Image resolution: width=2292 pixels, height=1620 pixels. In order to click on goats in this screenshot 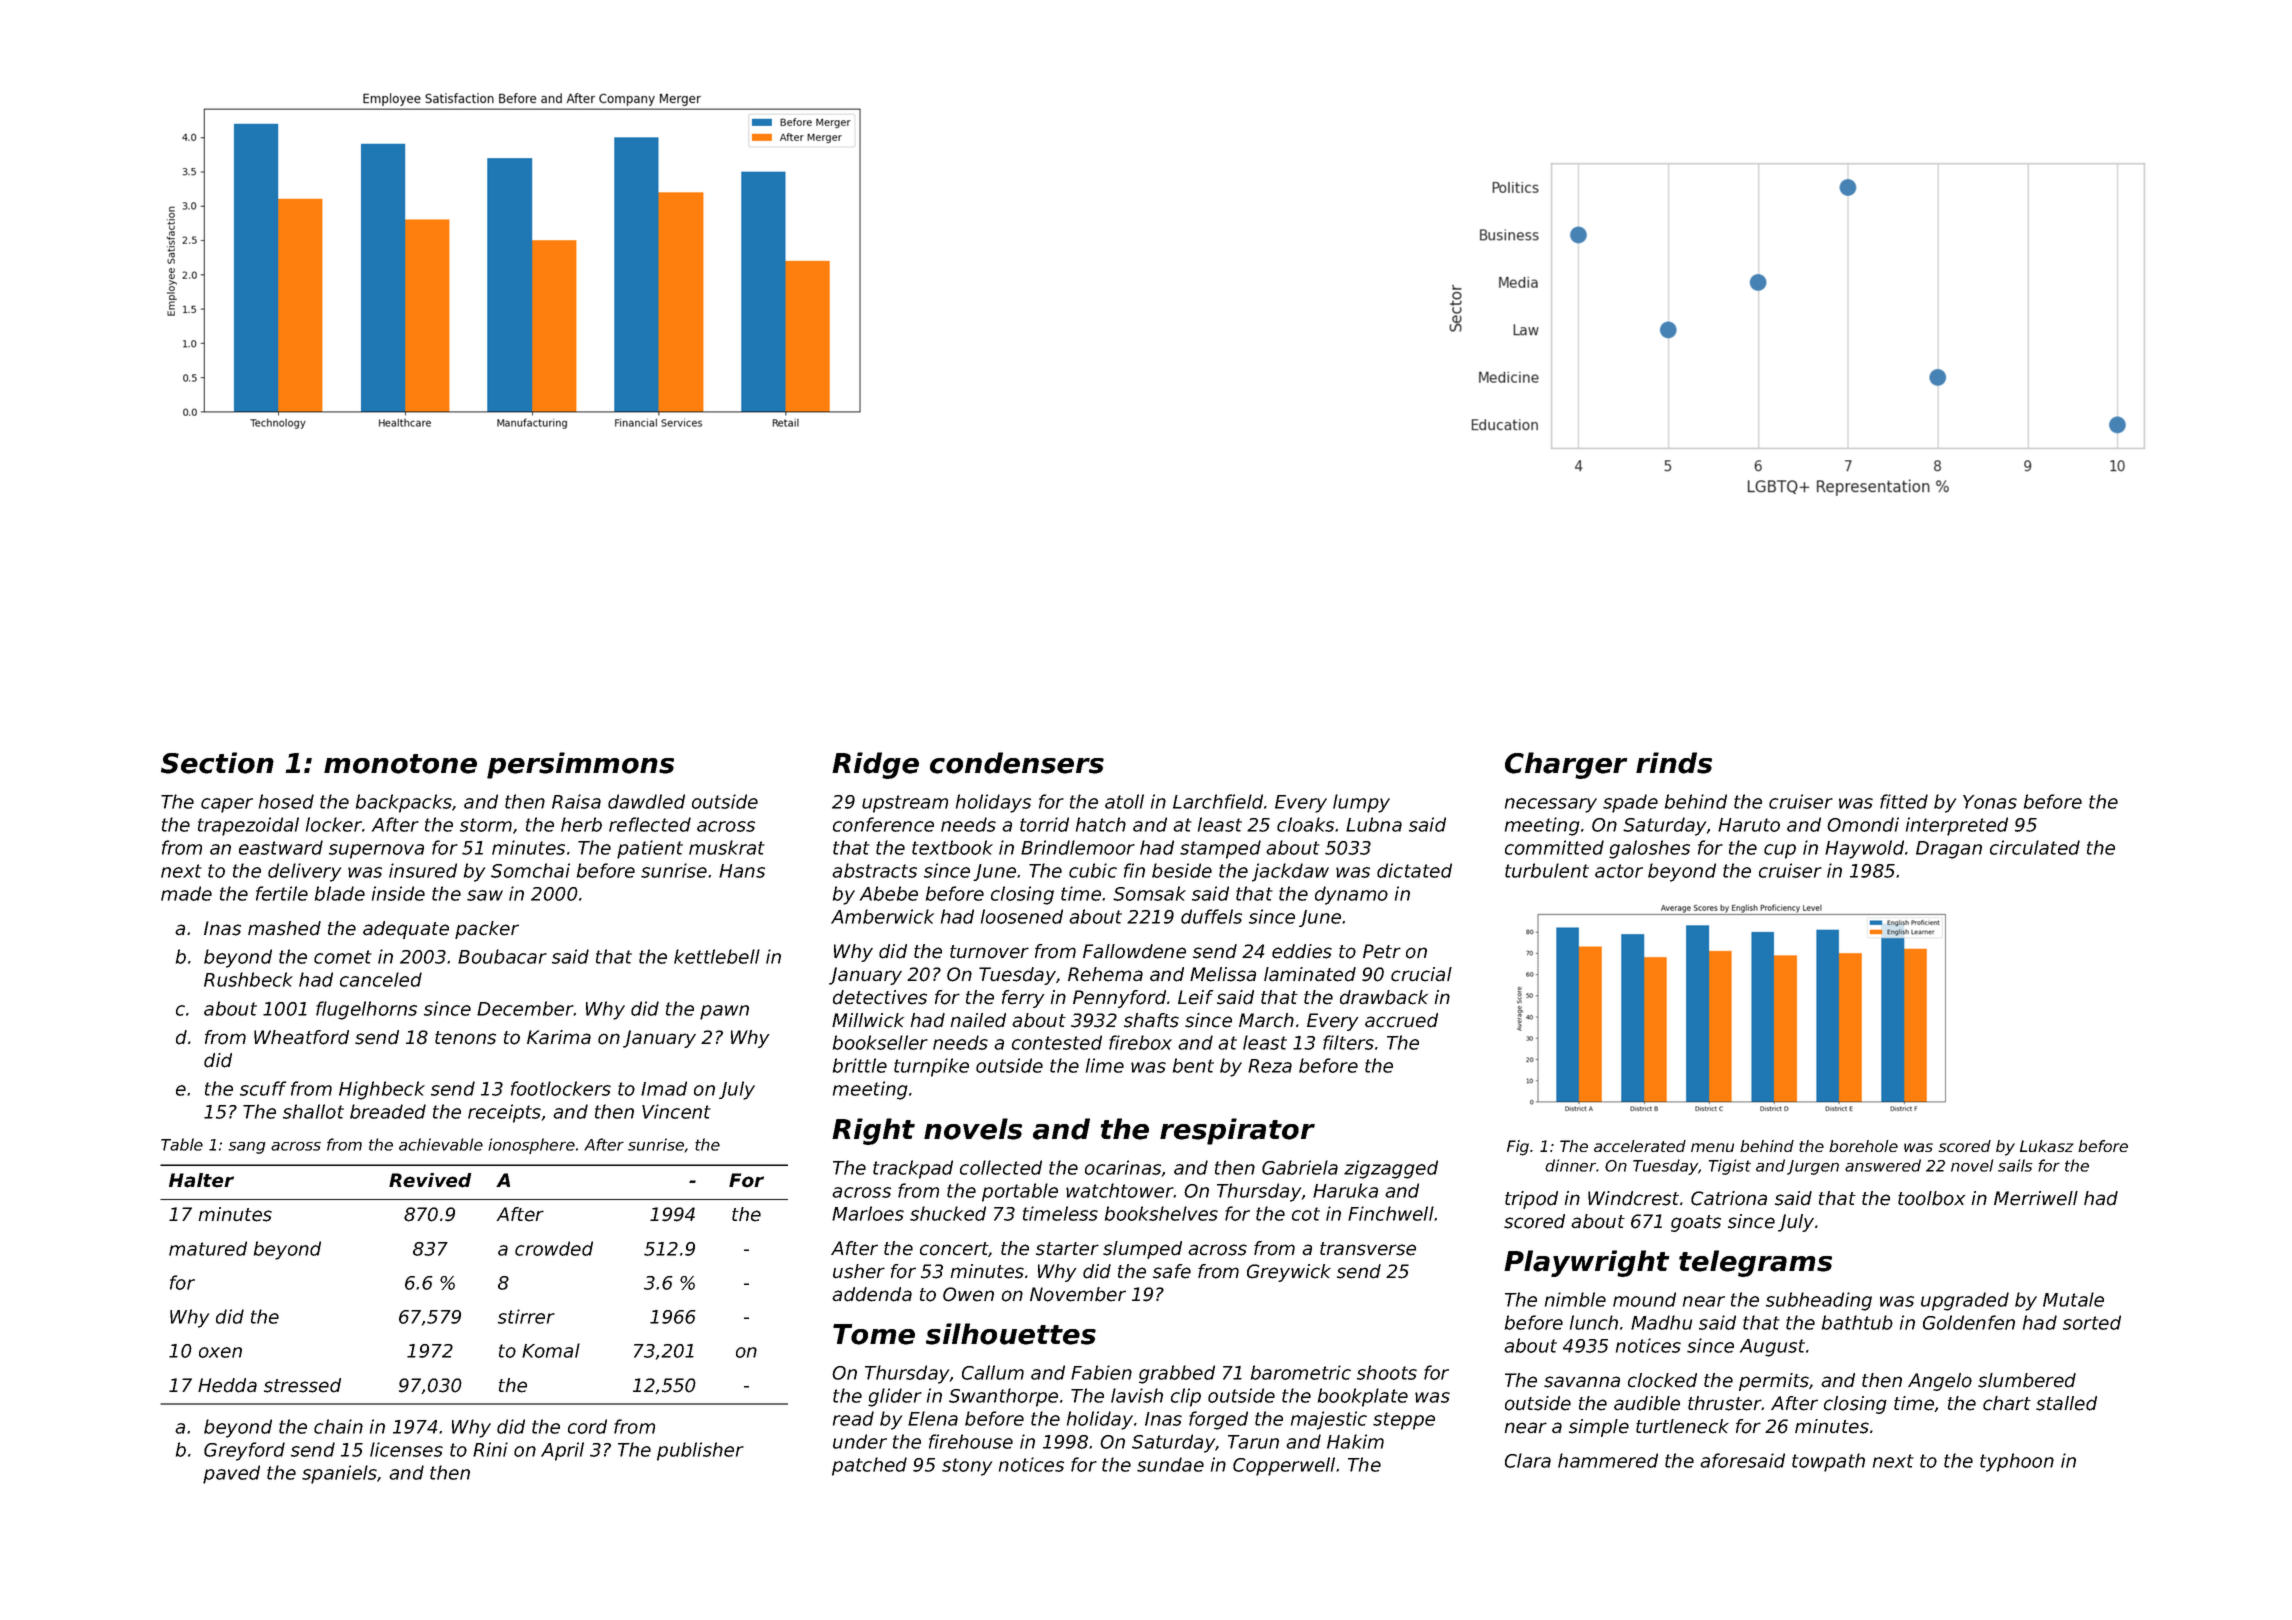, I will do `click(1696, 1223)`.
